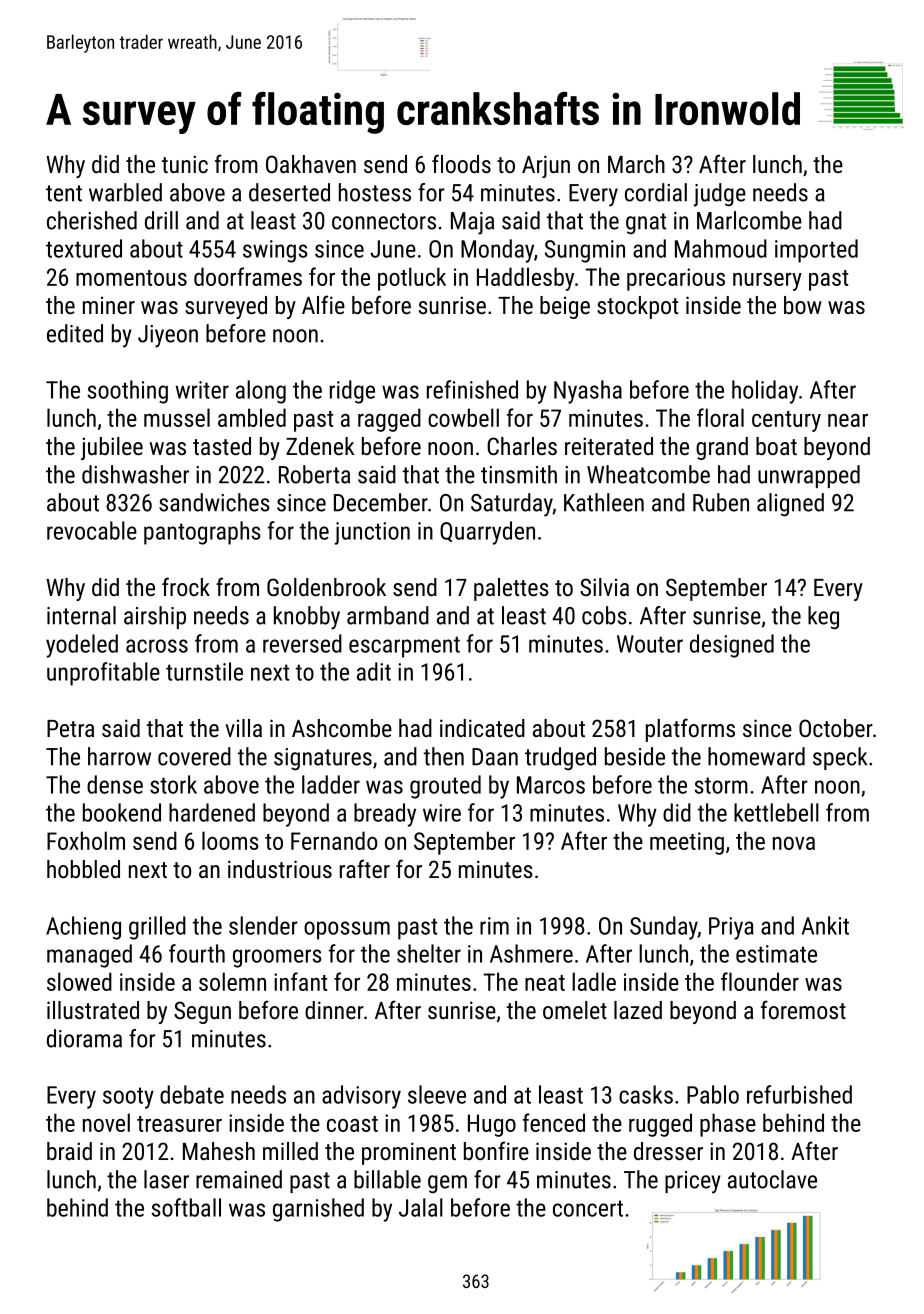  What do you see at coordinates (722, 448) in the screenshot?
I see `grand` at bounding box center [722, 448].
